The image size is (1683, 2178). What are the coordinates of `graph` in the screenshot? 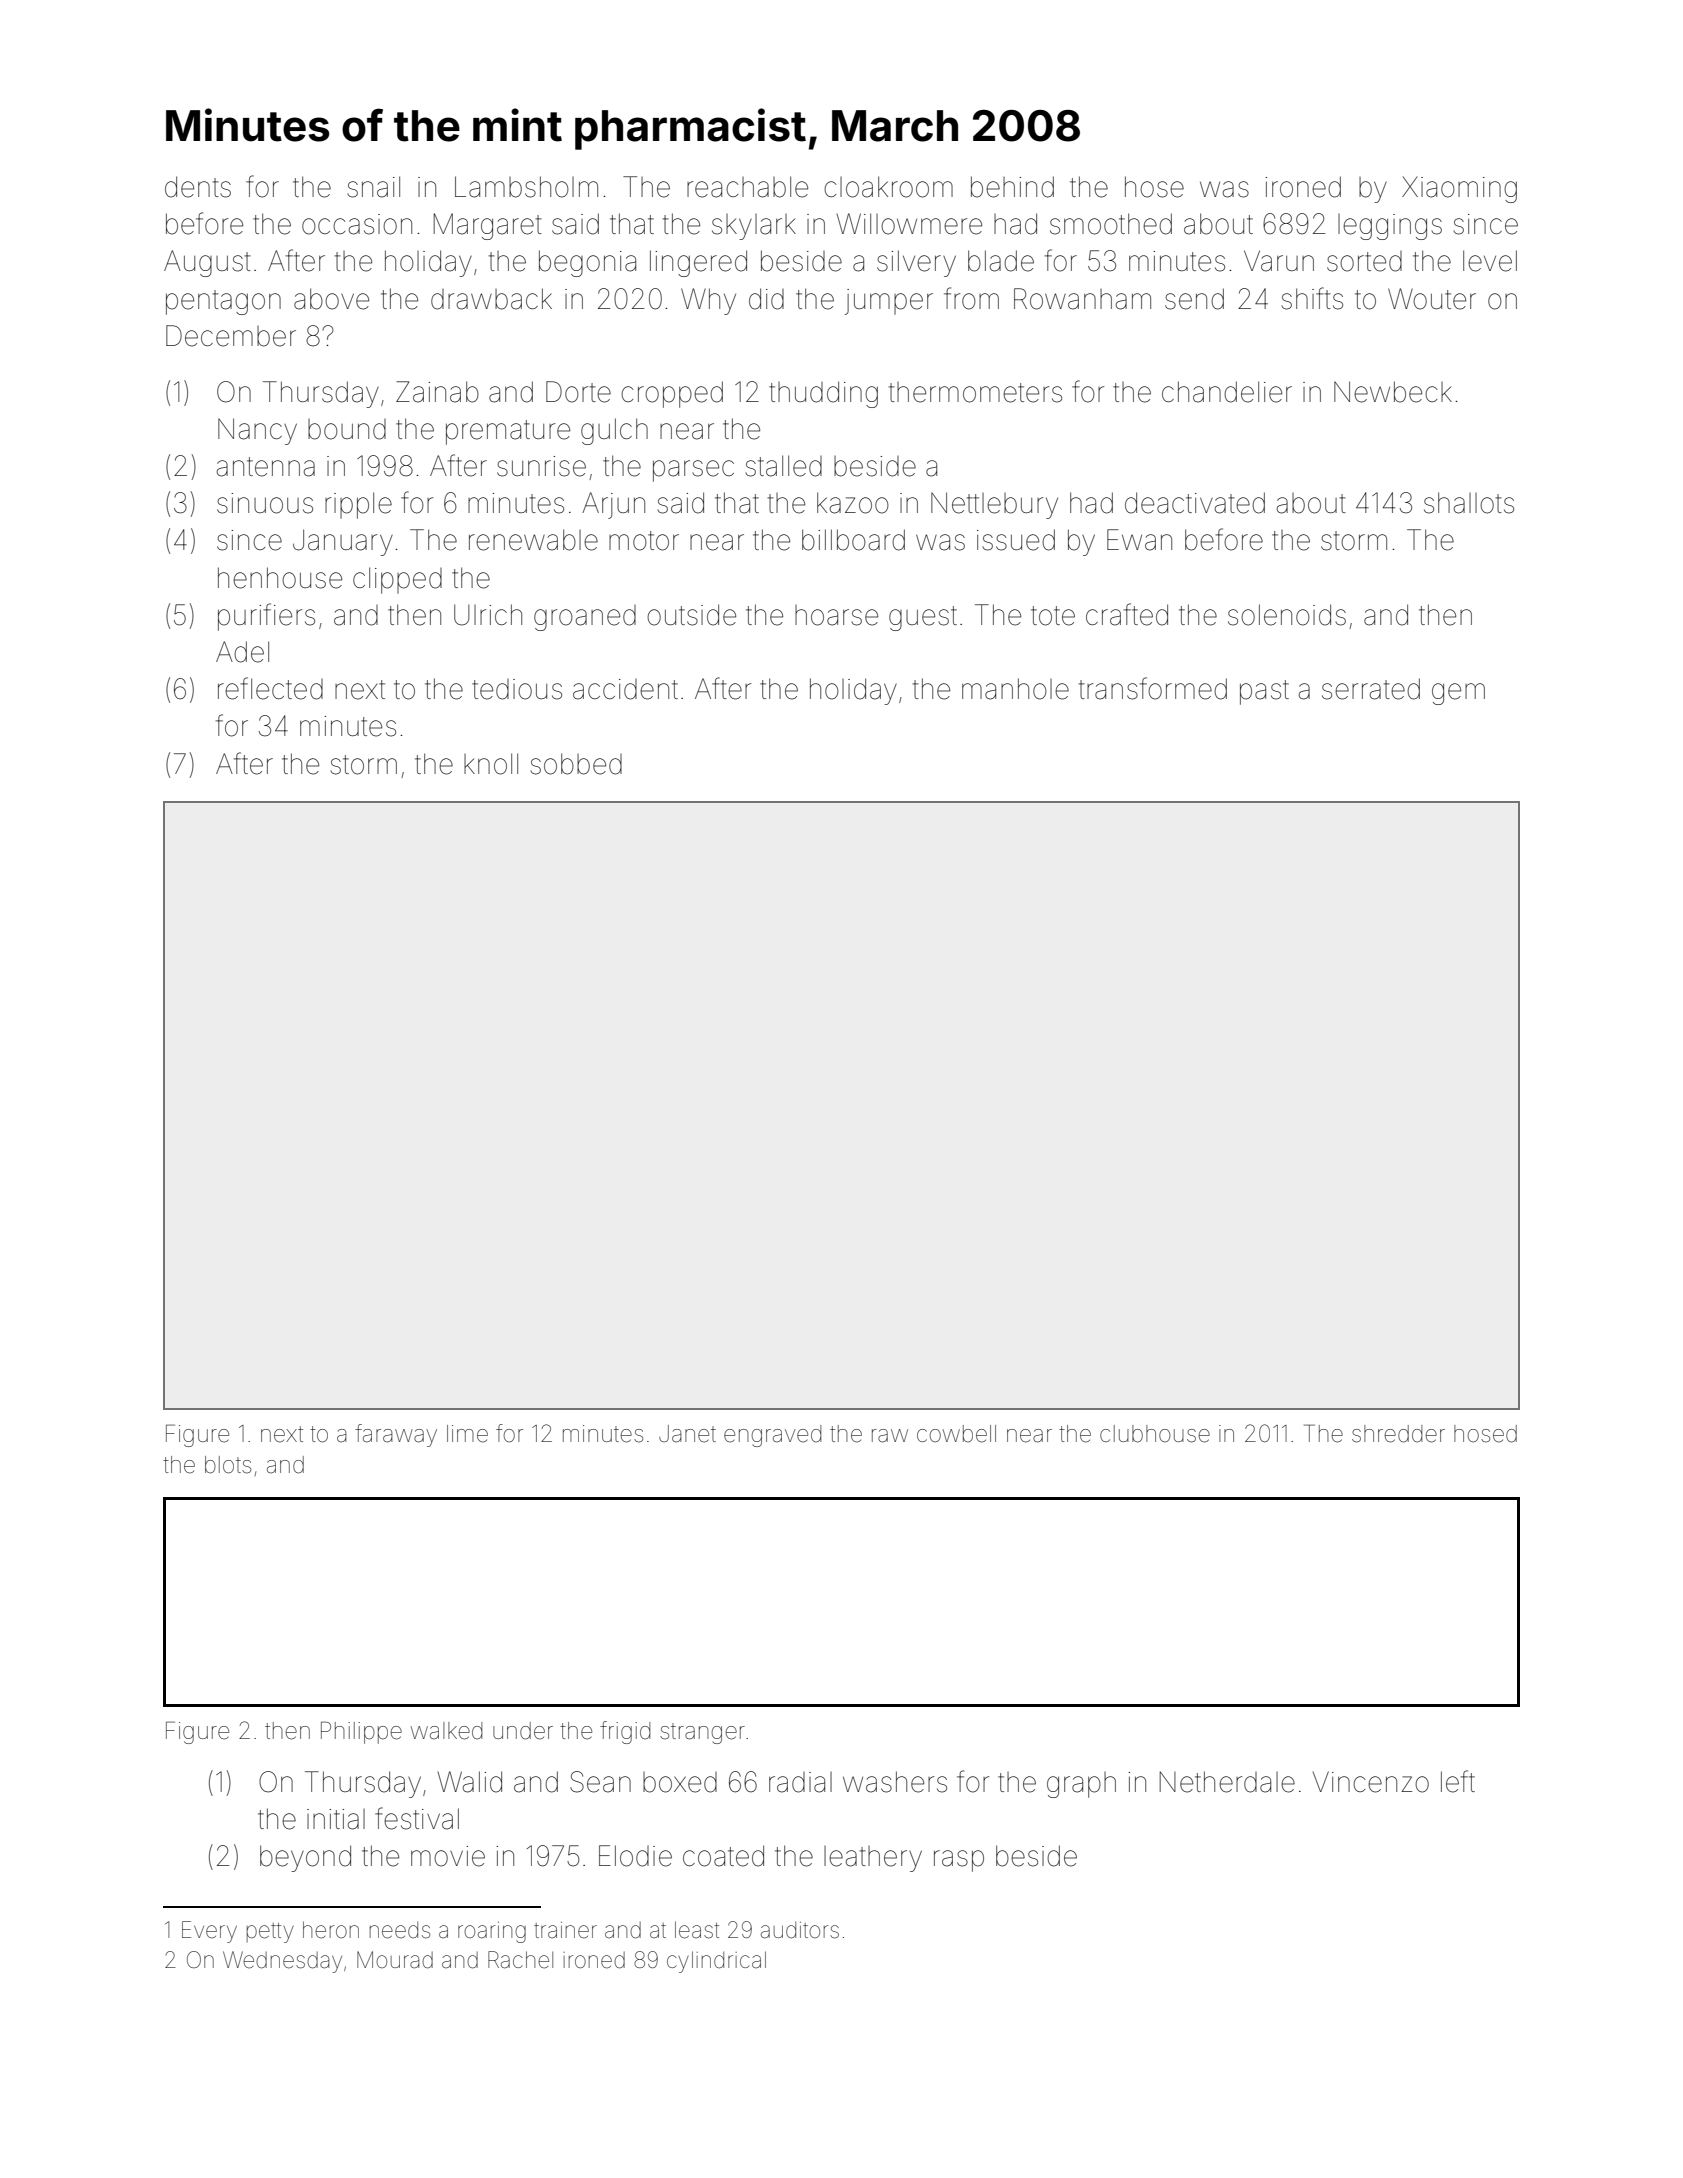 It's located at (1081, 1785).
